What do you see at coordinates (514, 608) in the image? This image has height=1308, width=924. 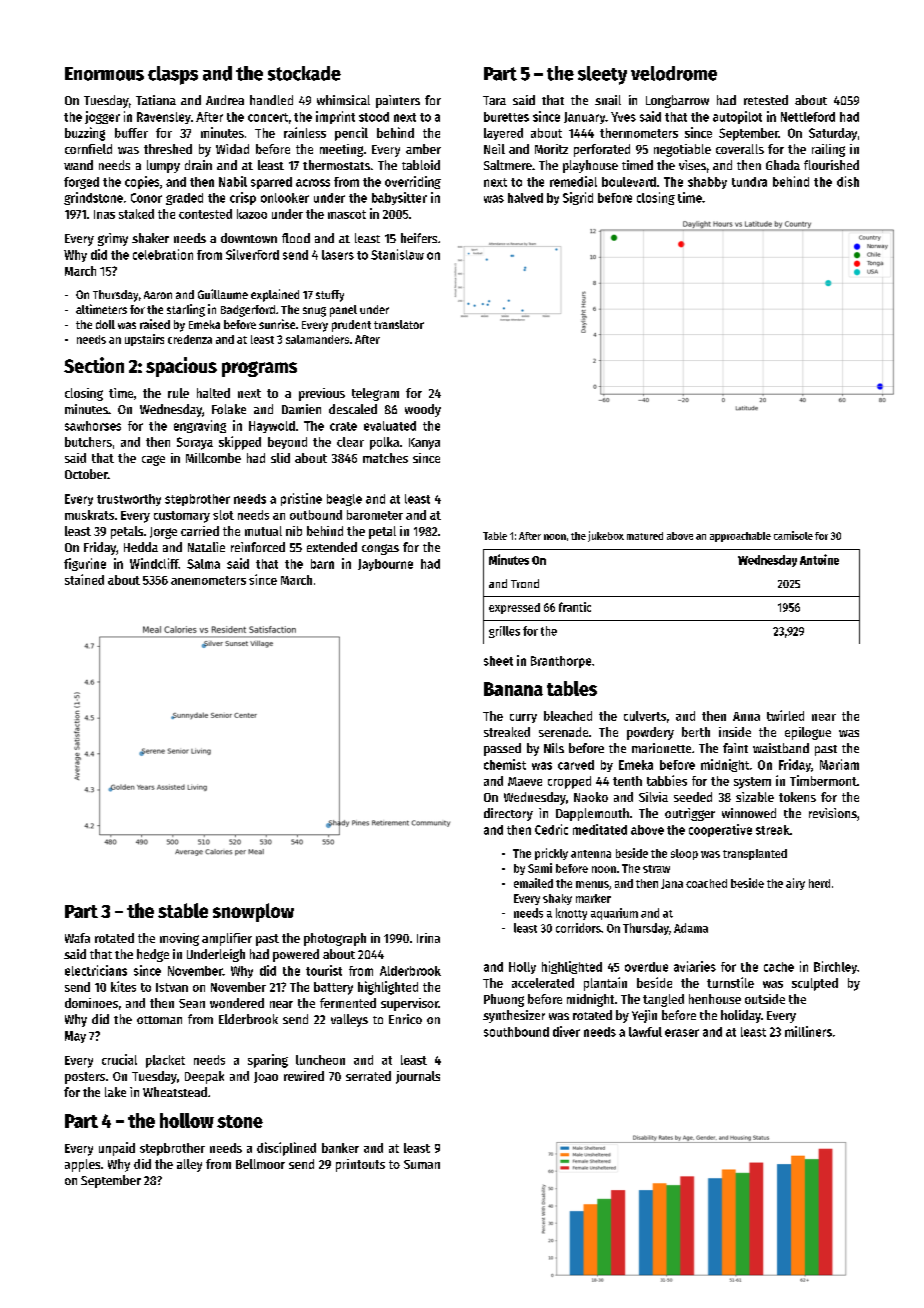 I see `expressed` at bounding box center [514, 608].
